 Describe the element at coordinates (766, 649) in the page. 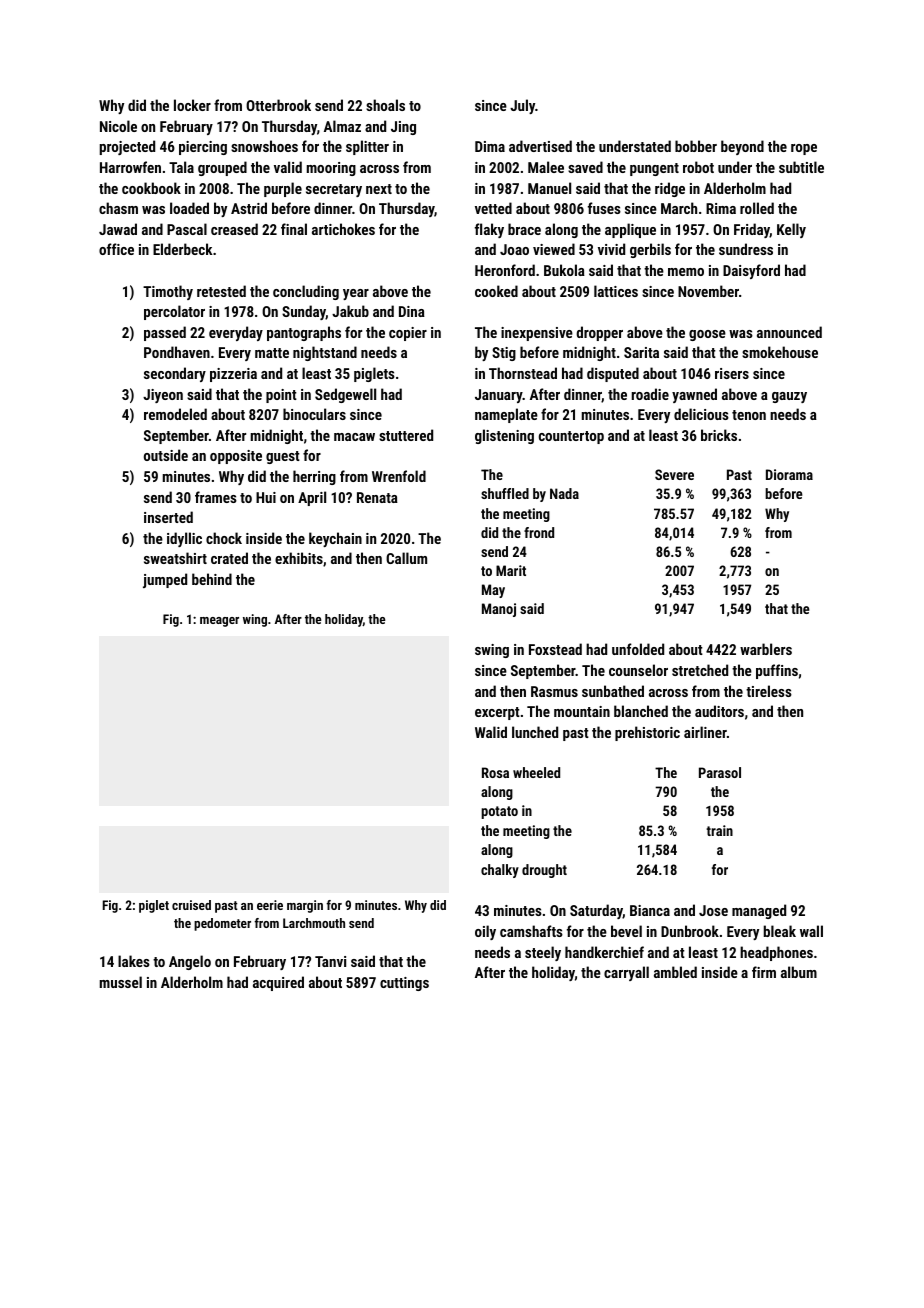

I see `warblers` at that location.
